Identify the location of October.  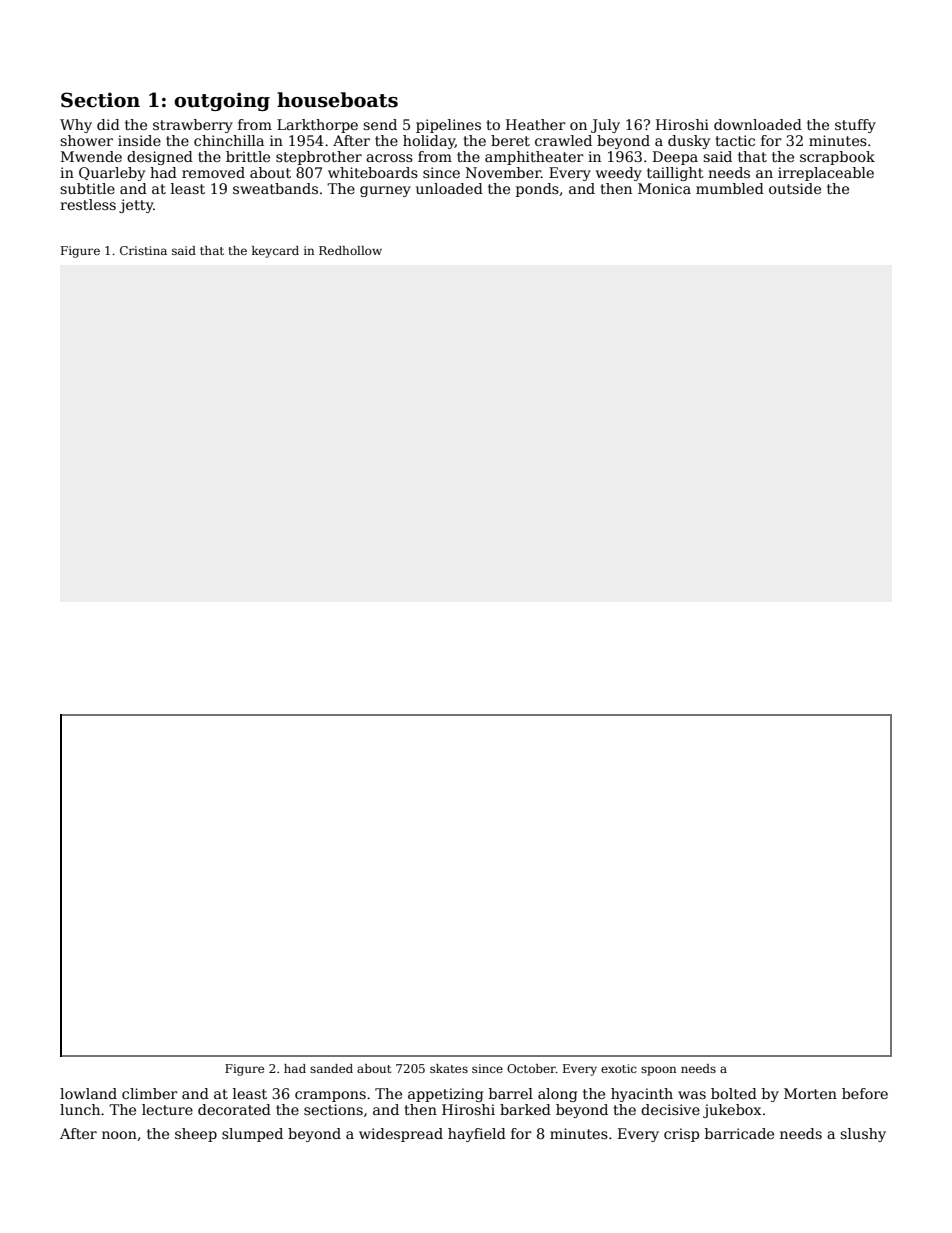
(531, 1068).
